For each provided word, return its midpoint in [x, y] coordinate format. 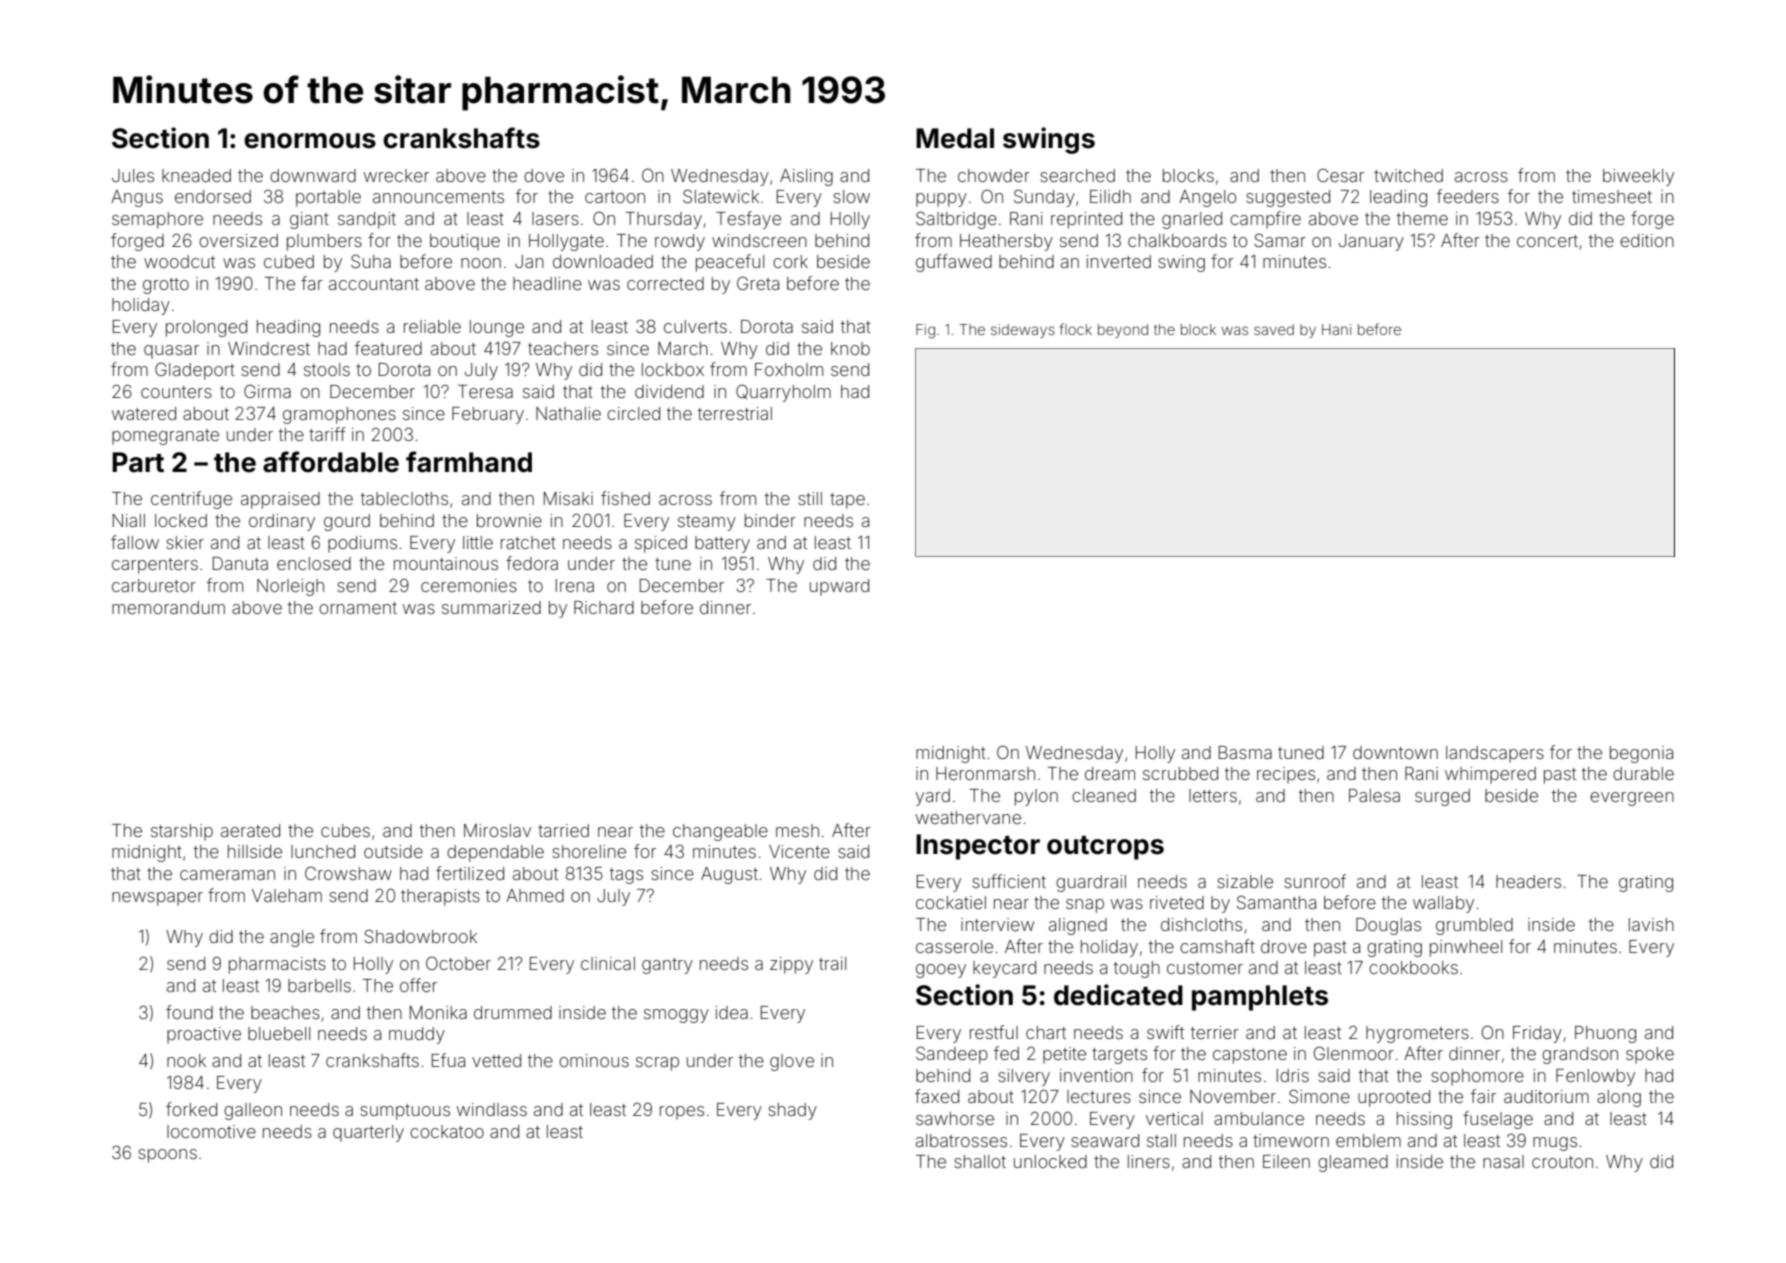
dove [544, 175]
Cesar [1340, 175]
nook [186, 1060]
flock [1076, 329]
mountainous [446, 563]
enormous [310, 141]
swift [1165, 1032]
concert [1547, 241]
